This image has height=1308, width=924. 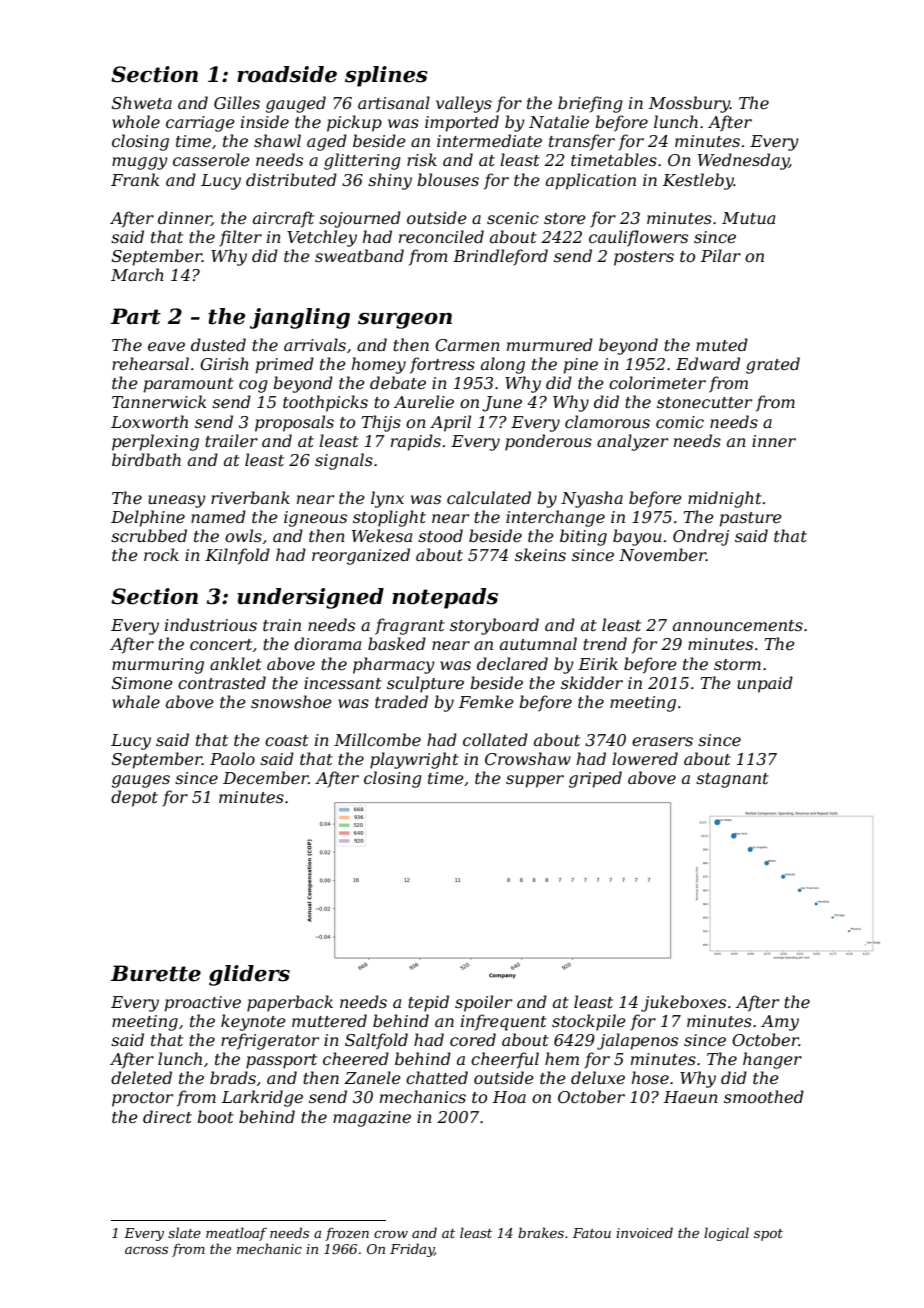 What do you see at coordinates (495, 739) in the image?
I see `collated` at bounding box center [495, 739].
